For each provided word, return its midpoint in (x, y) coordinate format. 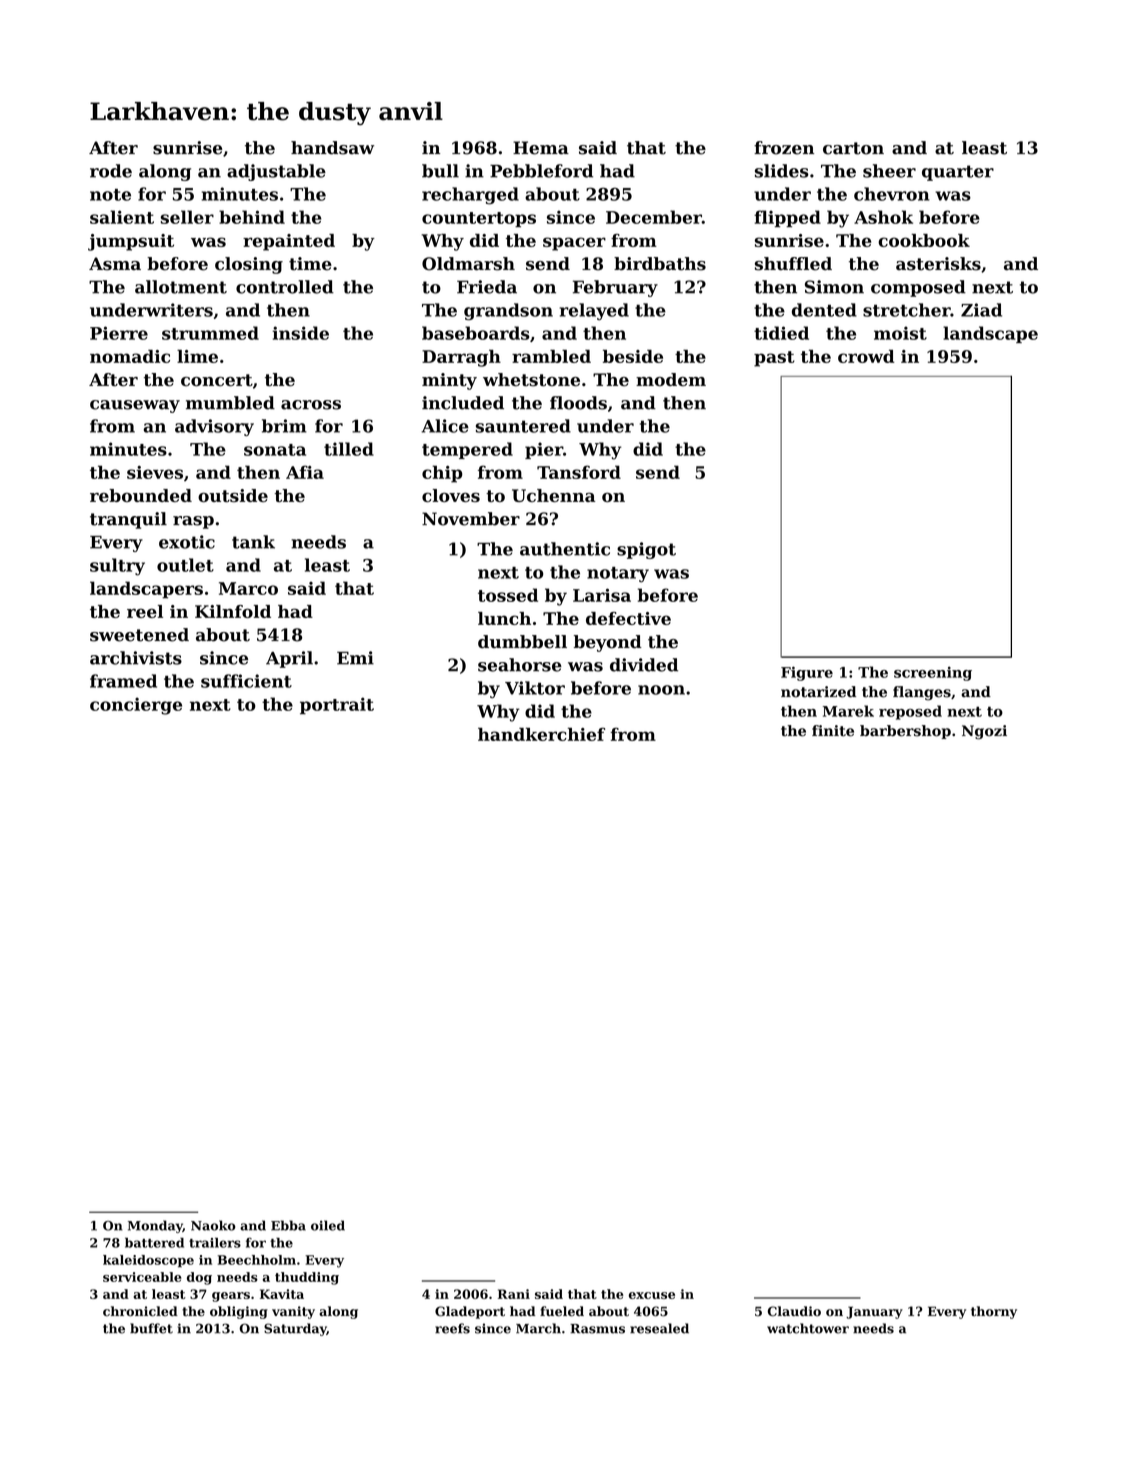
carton (853, 148)
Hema (541, 148)
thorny (994, 1312)
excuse (652, 1295)
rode (111, 171)
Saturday (295, 1329)
